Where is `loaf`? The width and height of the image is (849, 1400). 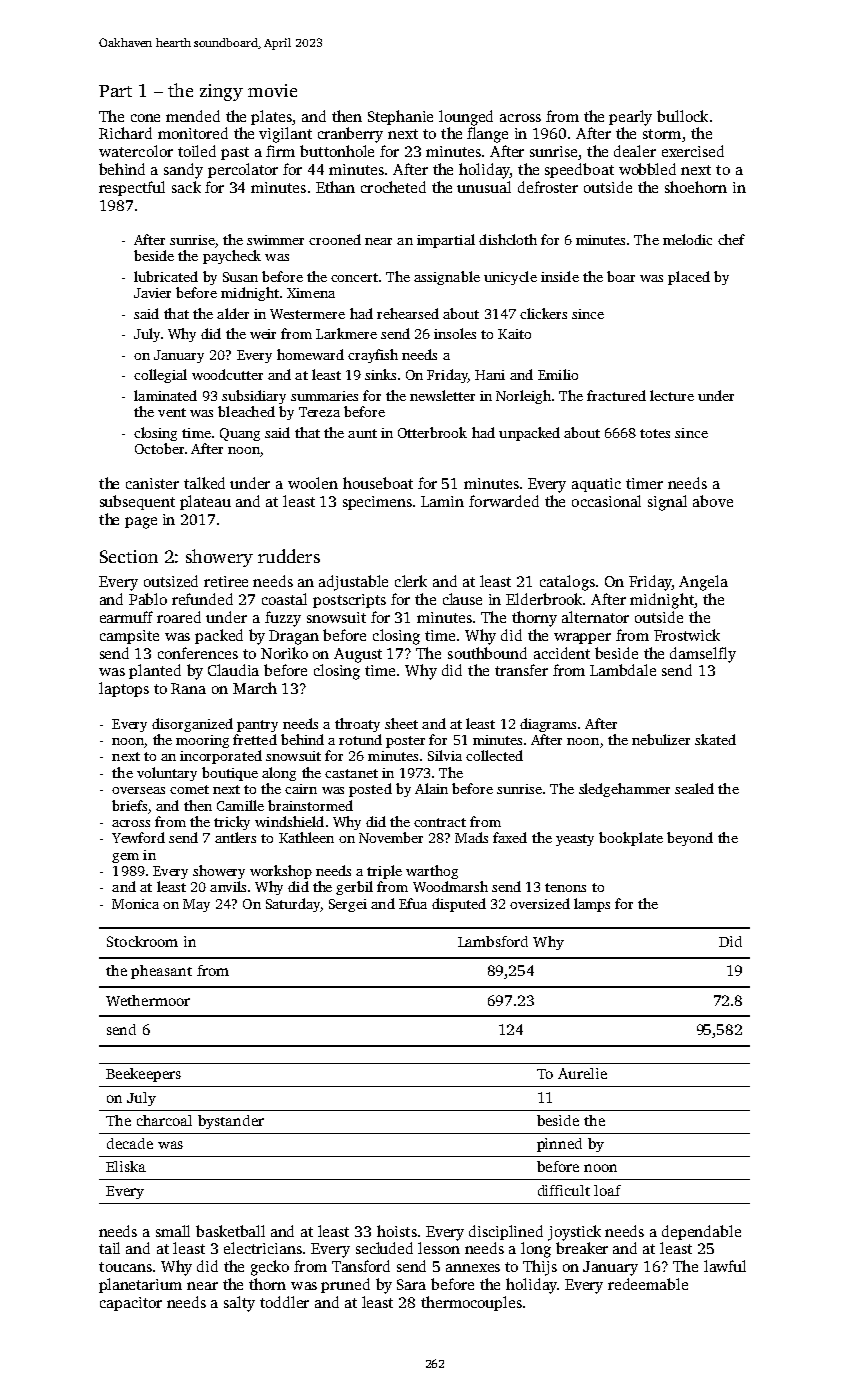
loaf is located at coordinates (607, 1190).
